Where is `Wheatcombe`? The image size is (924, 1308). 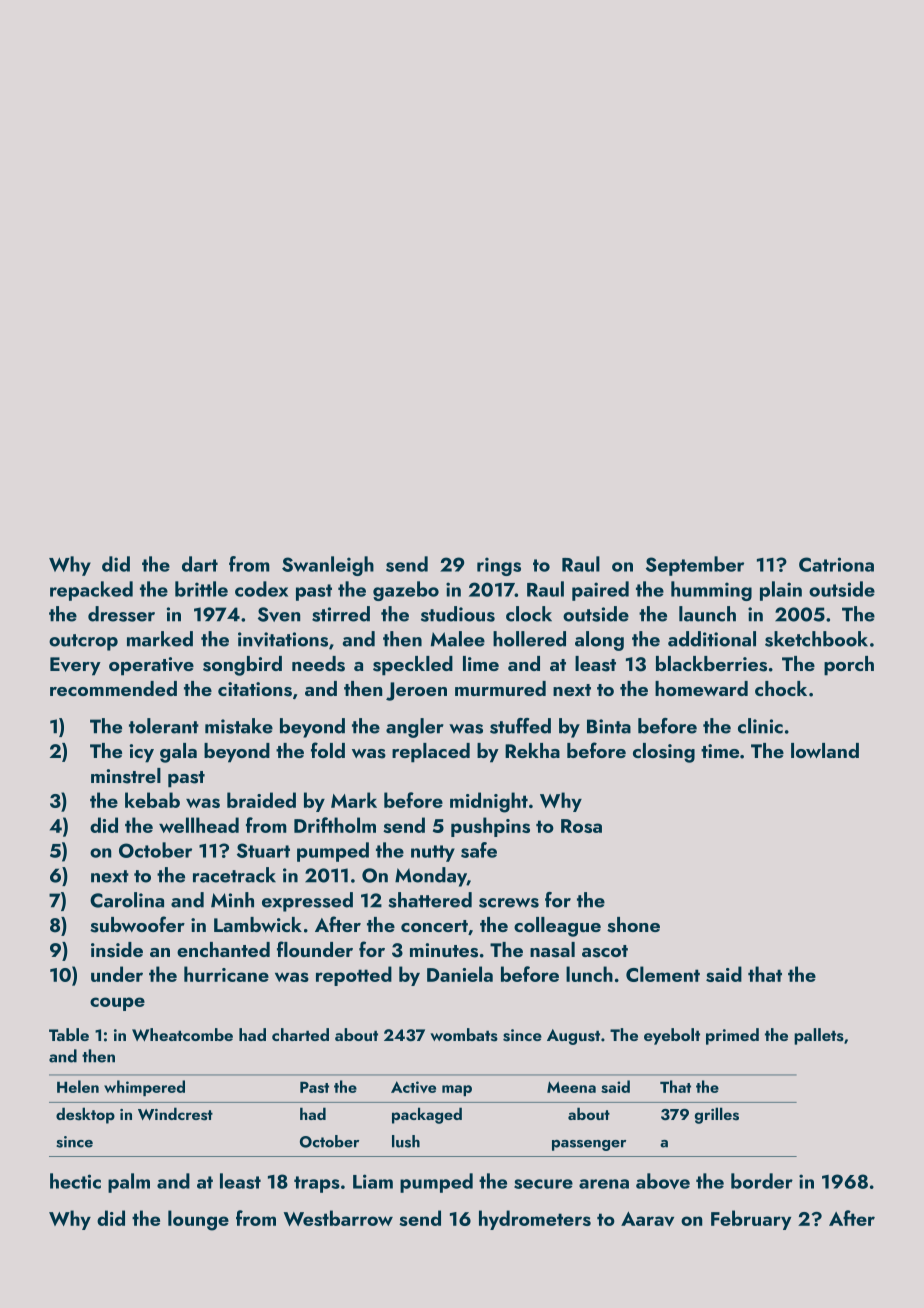
Wheatcombe is located at coordinates (182, 1034).
